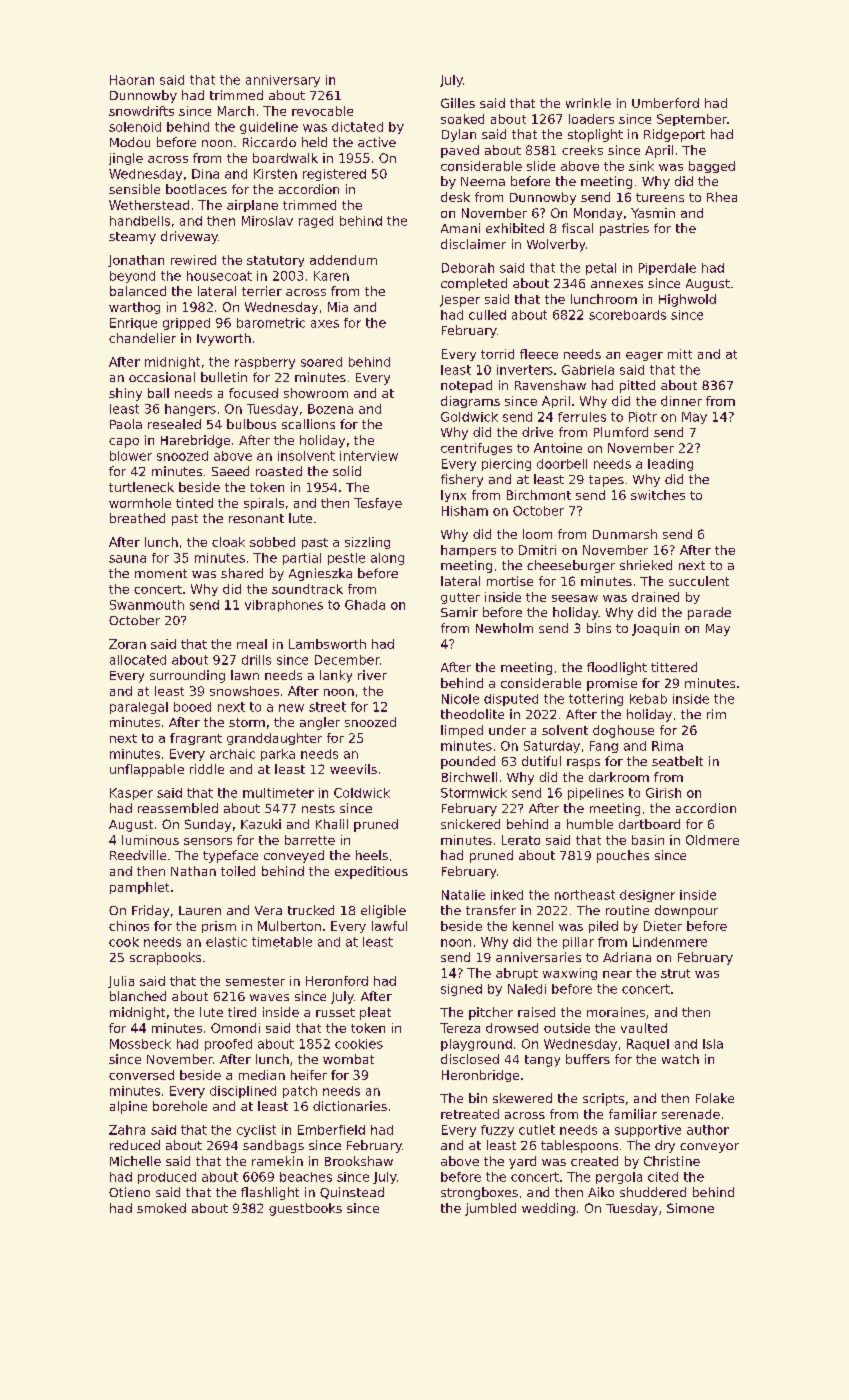 This screenshot has height=1400, width=849. What do you see at coordinates (460, 598) in the screenshot?
I see `gutter` at bounding box center [460, 598].
